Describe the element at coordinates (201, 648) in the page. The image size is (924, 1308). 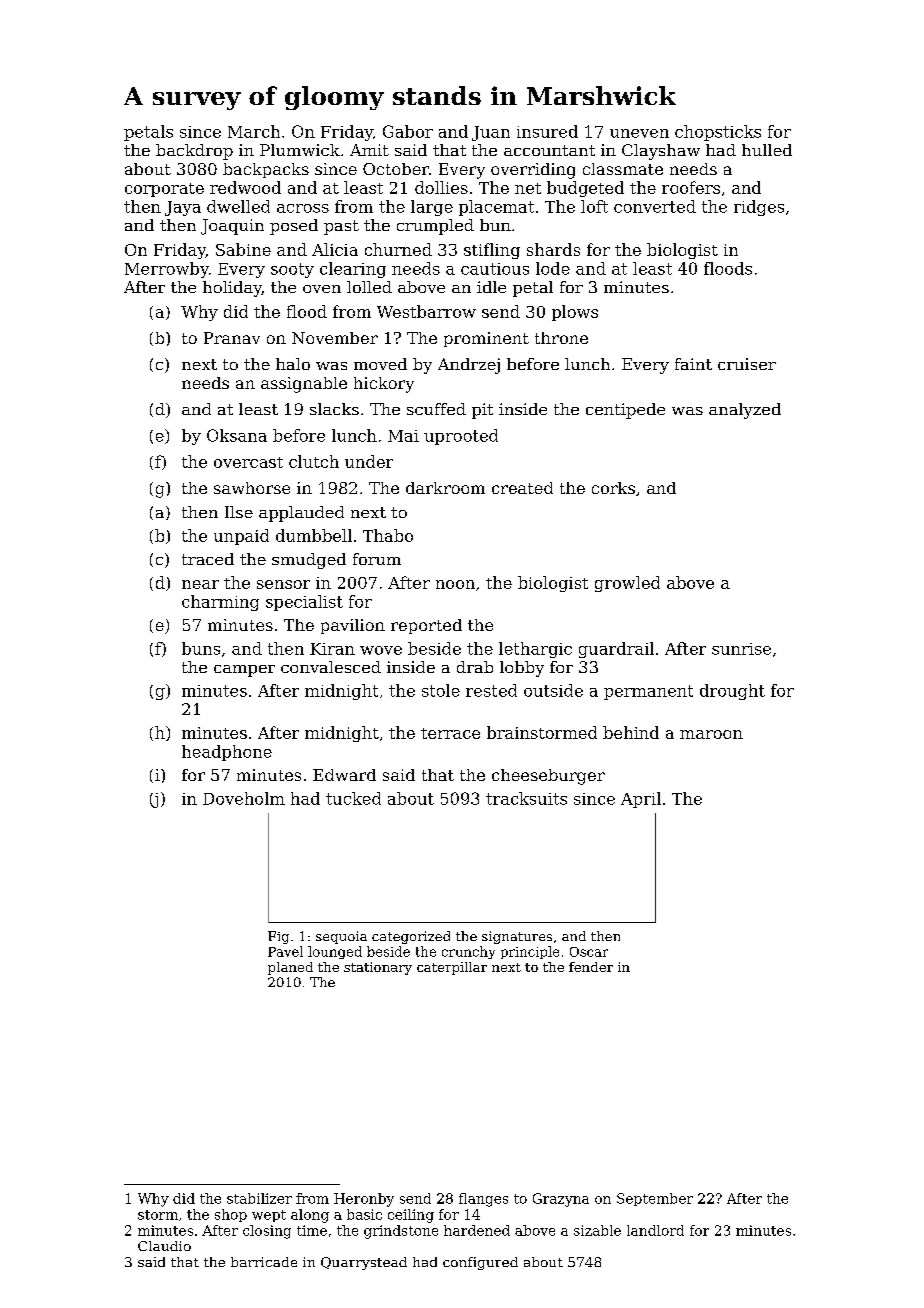
I see `buns` at that location.
